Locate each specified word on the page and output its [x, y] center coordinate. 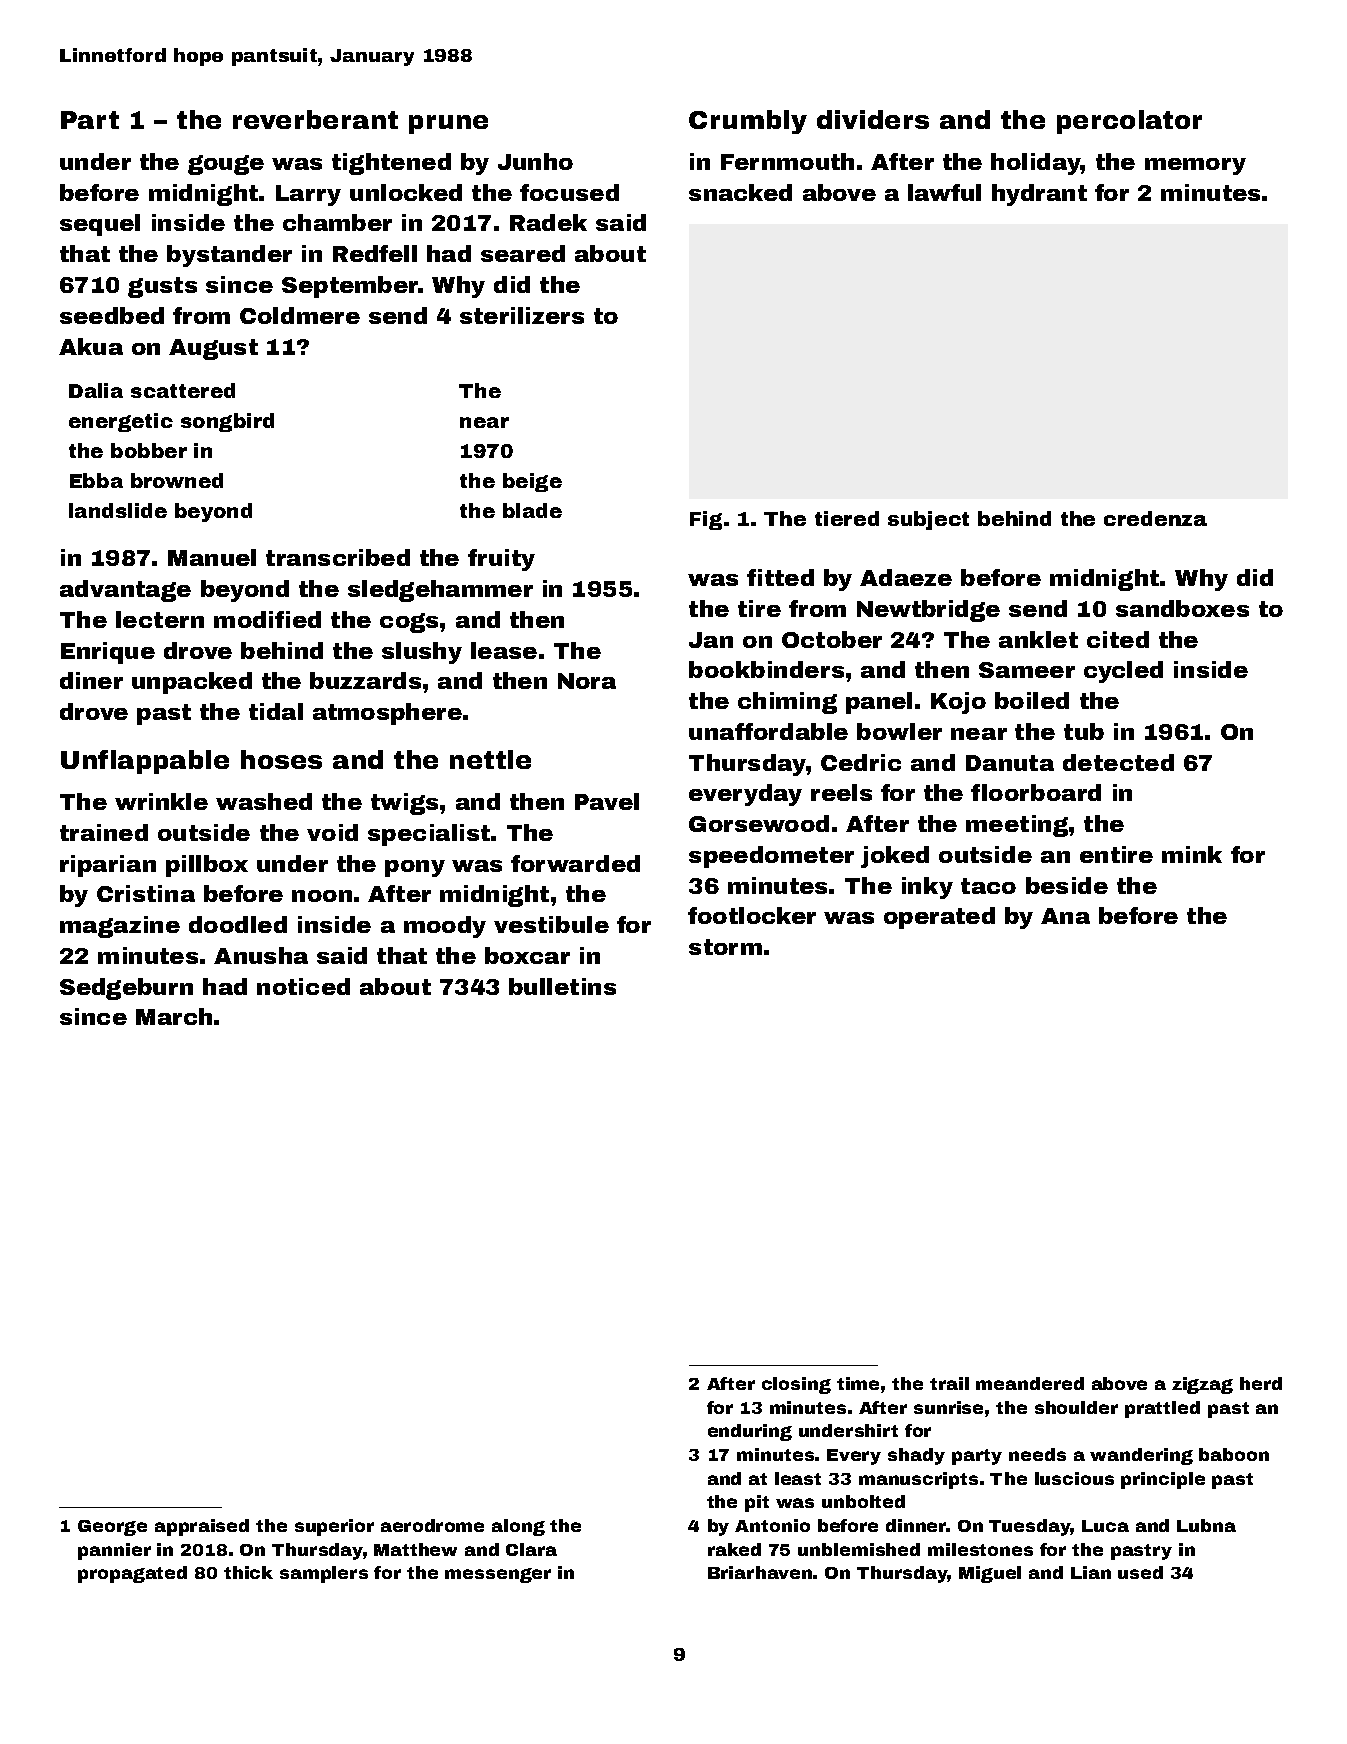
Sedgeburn [126, 989]
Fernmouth [787, 161]
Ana [1065, 916]
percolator [1129, 122]
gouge [226, 165]
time [858, 1383]
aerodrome [432, 1525]
